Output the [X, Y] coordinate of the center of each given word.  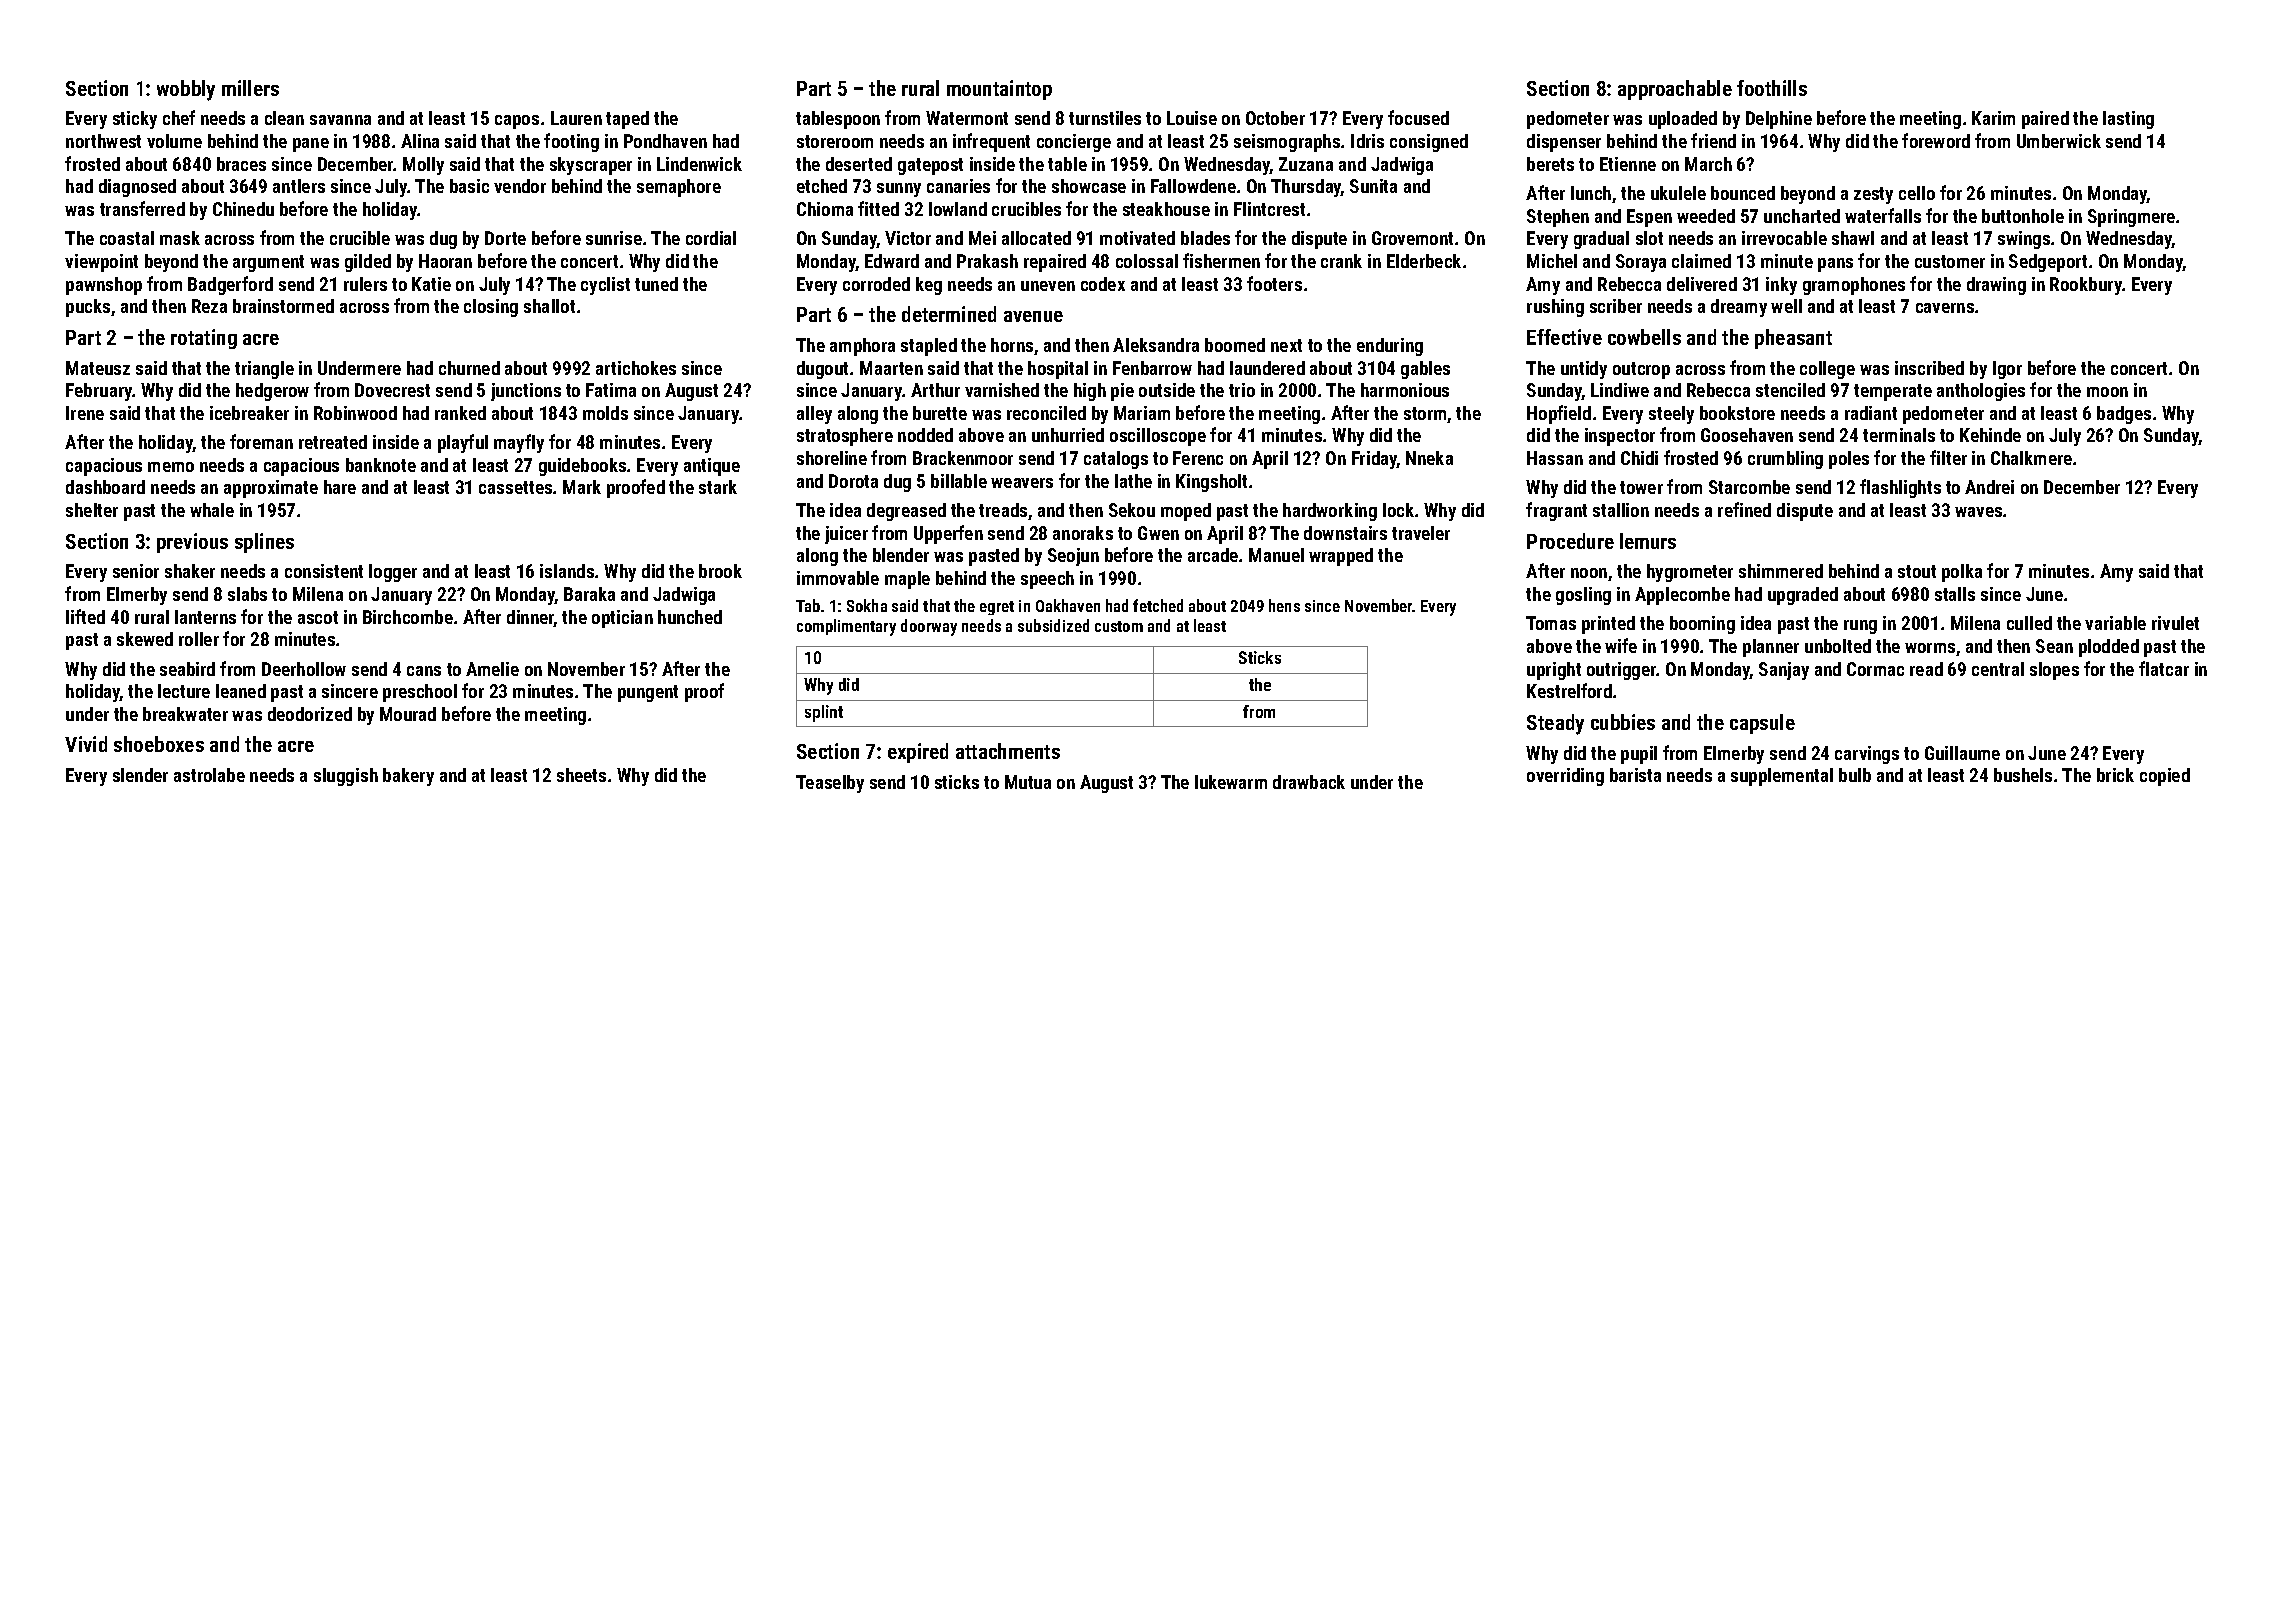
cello [1917, 193]
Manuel [1276, 555]
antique [712, 467]
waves [1978, 512]
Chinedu [243, 209]
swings [2024, 240]
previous [192, 543]
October [1275, 118]
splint [824, 713]
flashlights [1900, 488]
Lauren [576, 118]
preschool [420, 693]
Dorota [853, 481]
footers [1274, 283]
